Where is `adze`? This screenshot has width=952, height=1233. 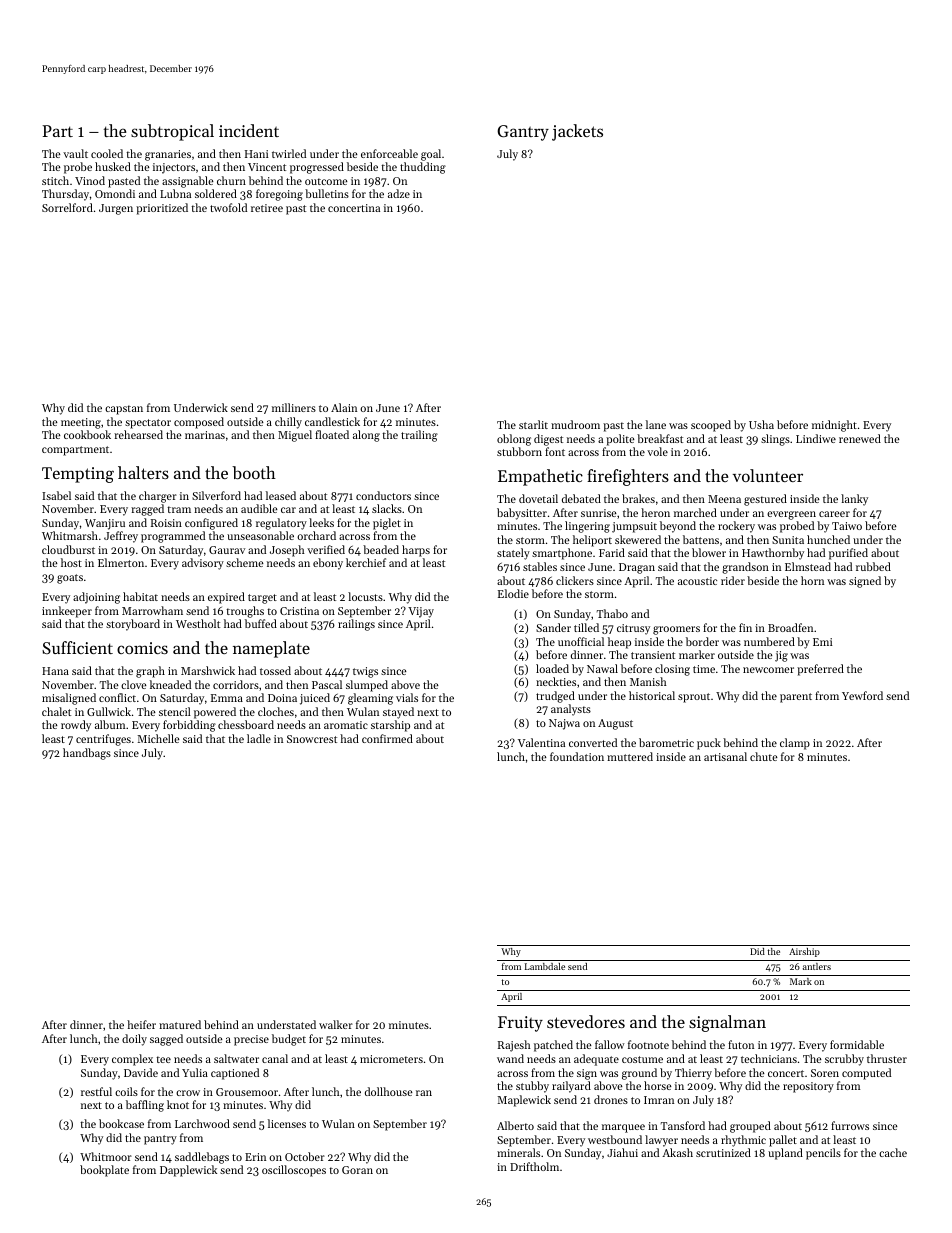 adze is located at coordinates (399, 193).
